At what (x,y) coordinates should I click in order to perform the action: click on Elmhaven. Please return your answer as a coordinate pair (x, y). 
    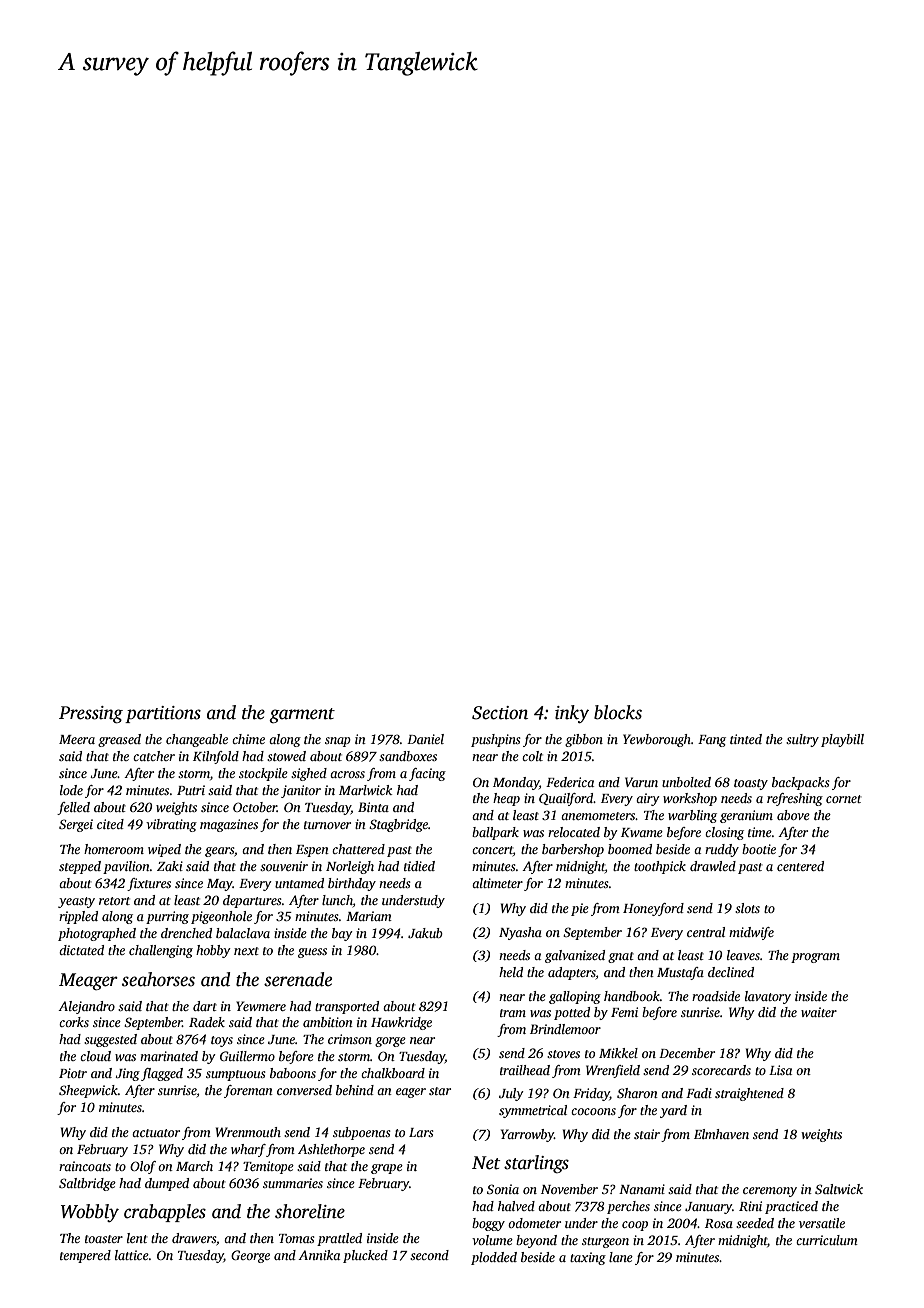
    Looking at the image, I should click on (721, 1134).
